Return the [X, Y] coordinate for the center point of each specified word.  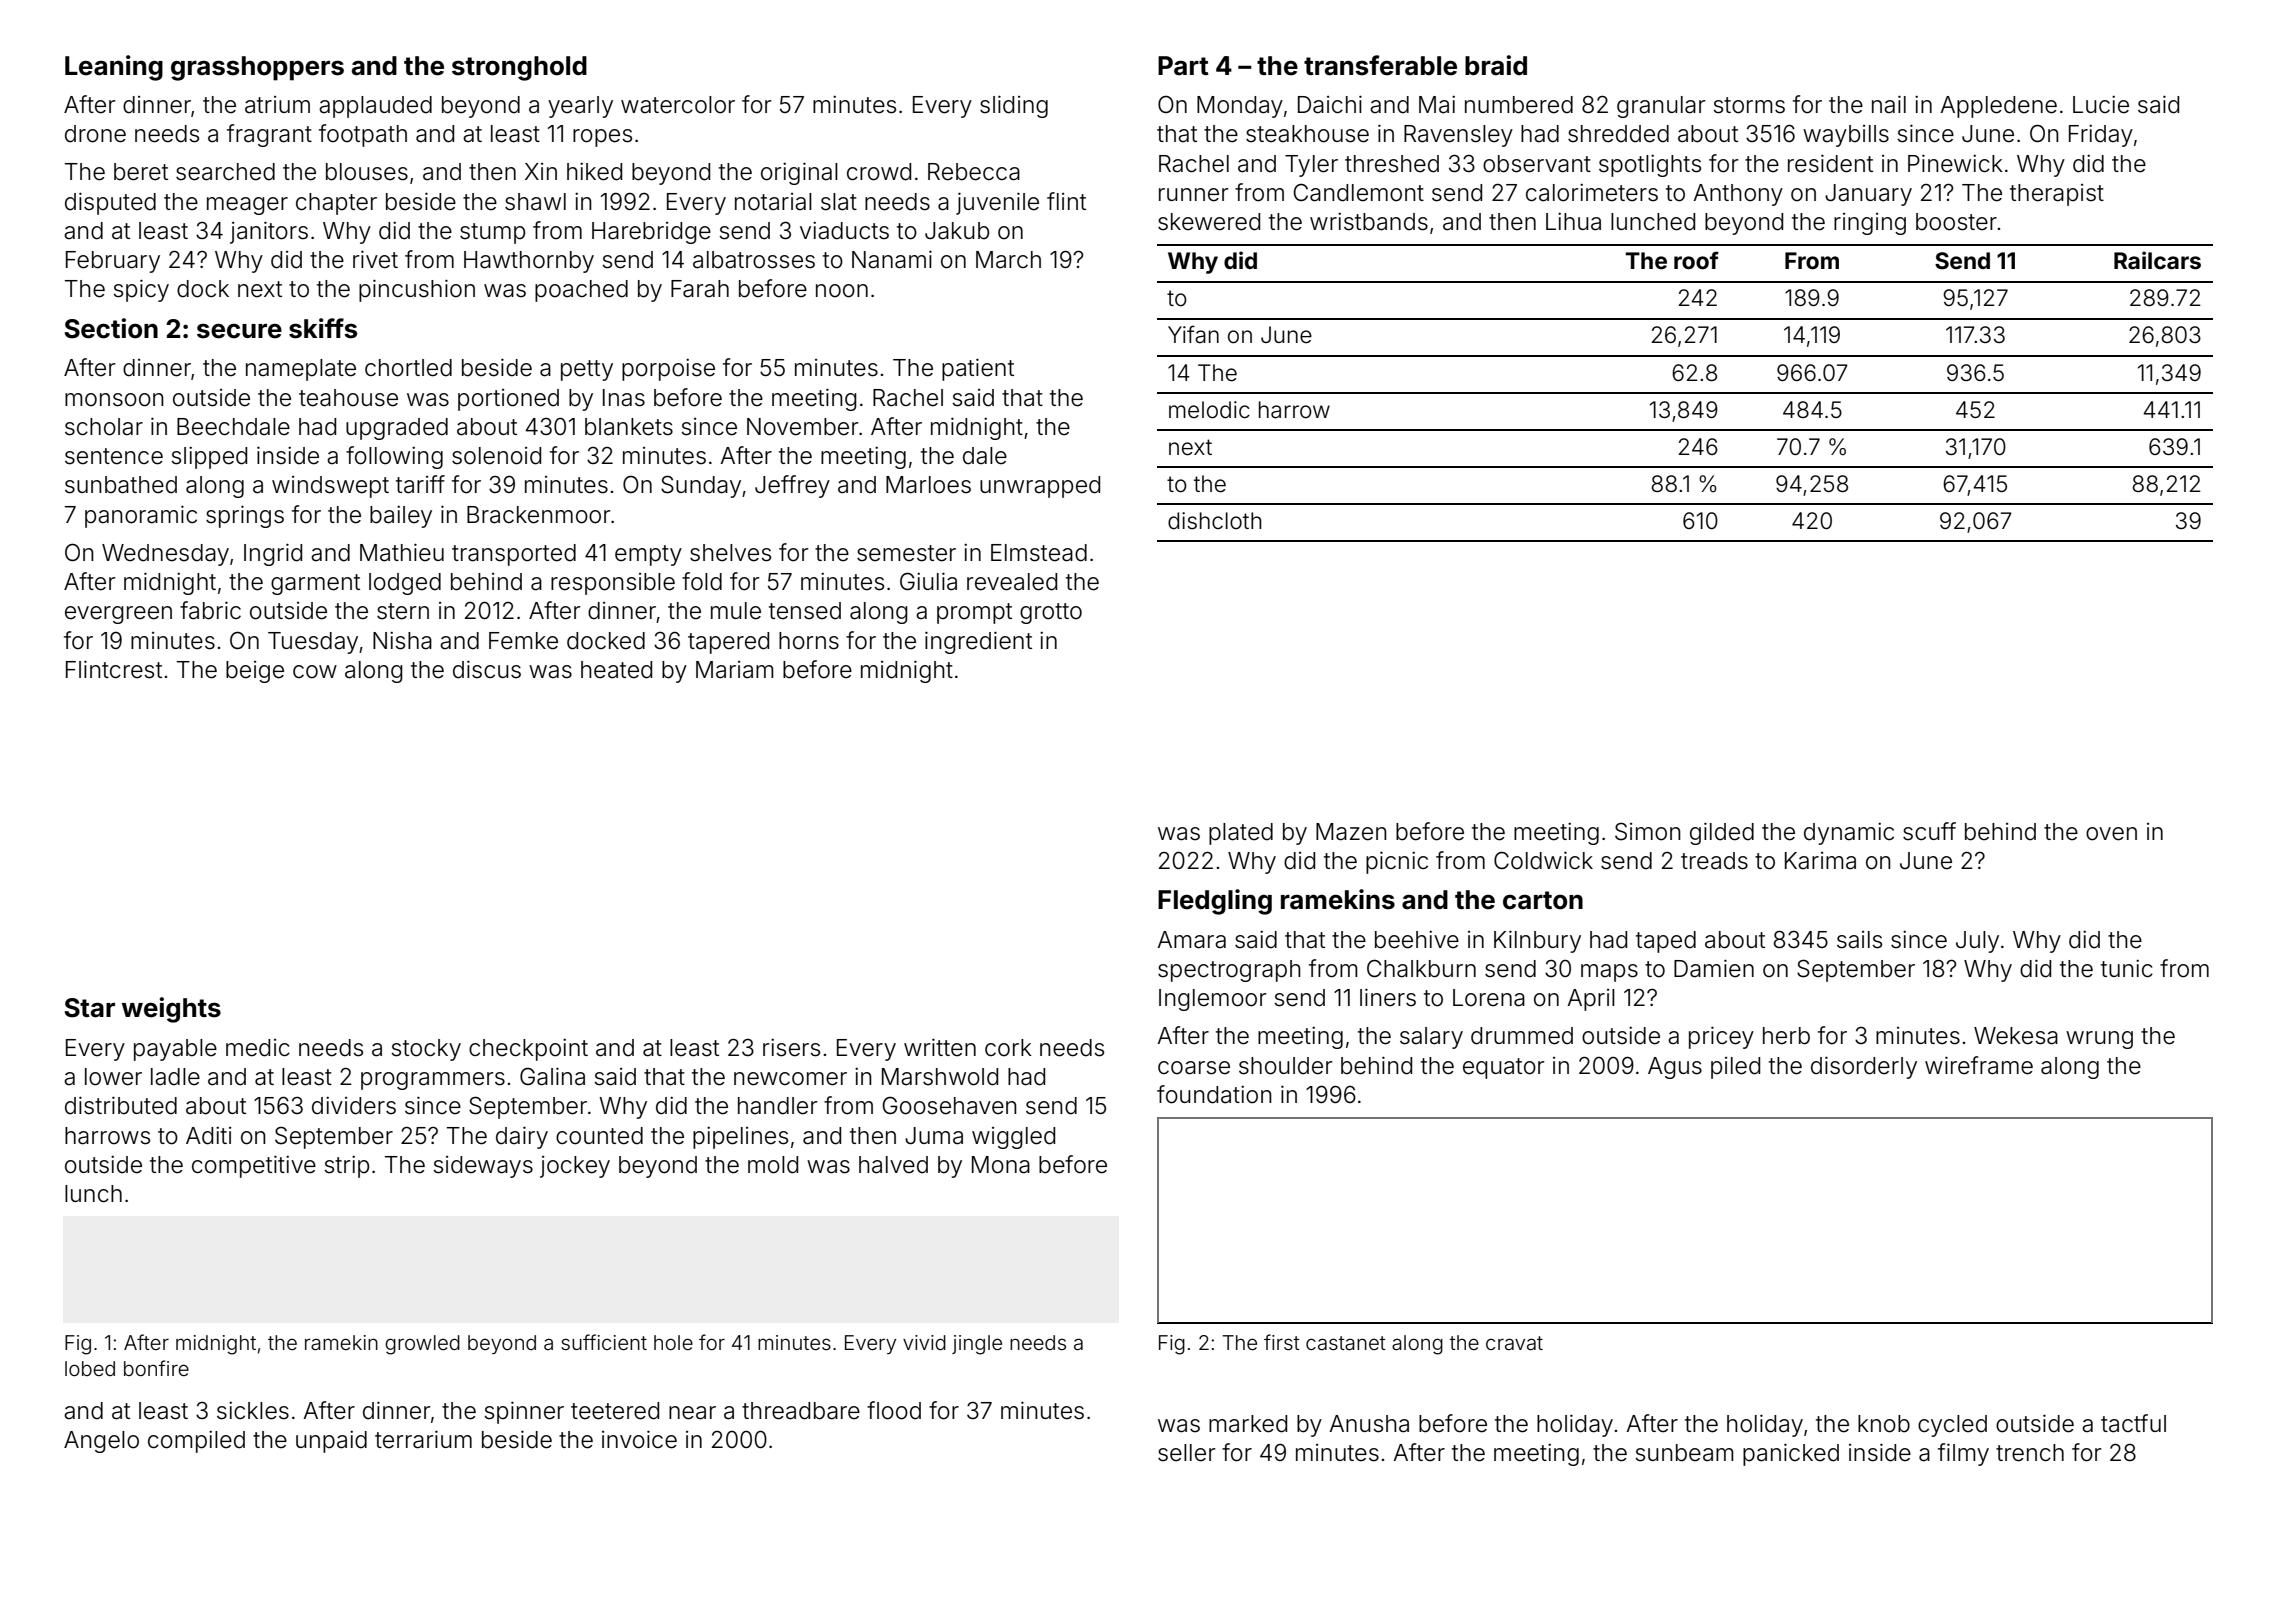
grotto [1051, 613]
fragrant [269, 135]
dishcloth [1215, 521]
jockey [575, 1167]
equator [1504, 1068]
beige [255, 672]
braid [1496, 65]
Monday [1240, 107]
